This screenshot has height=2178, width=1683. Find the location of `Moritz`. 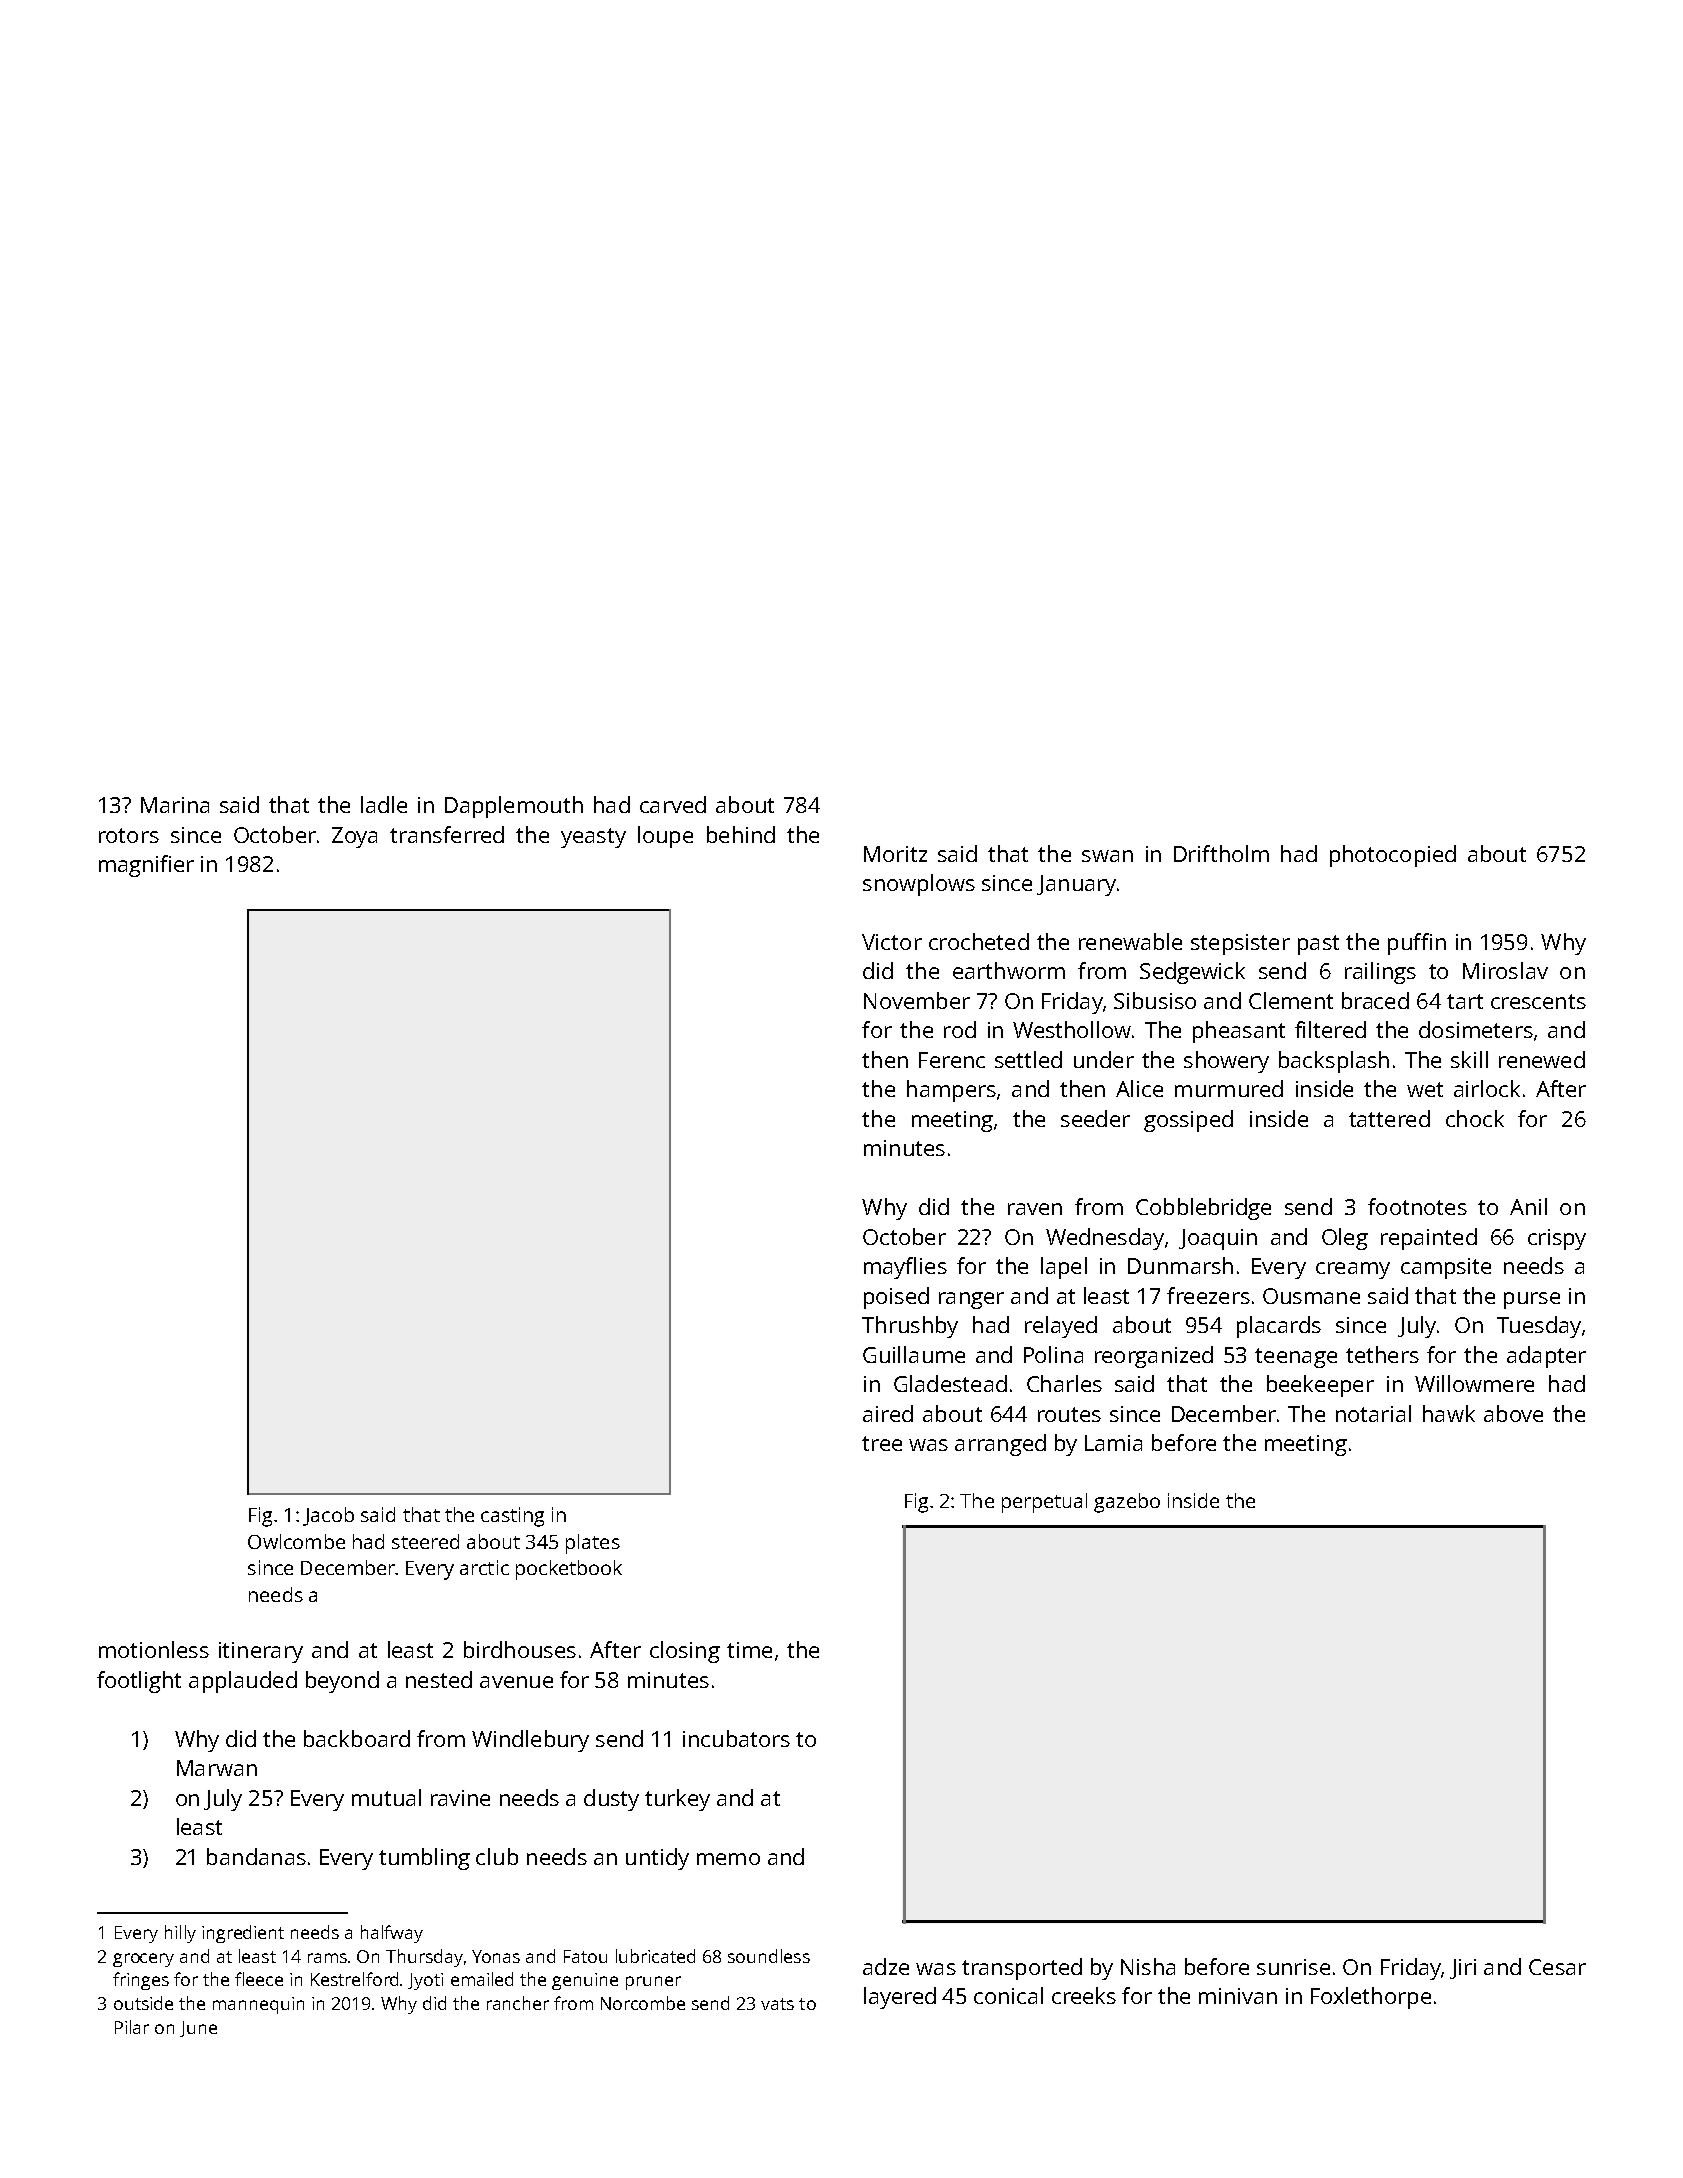

Moritz is located at coordinates (895, 854).
